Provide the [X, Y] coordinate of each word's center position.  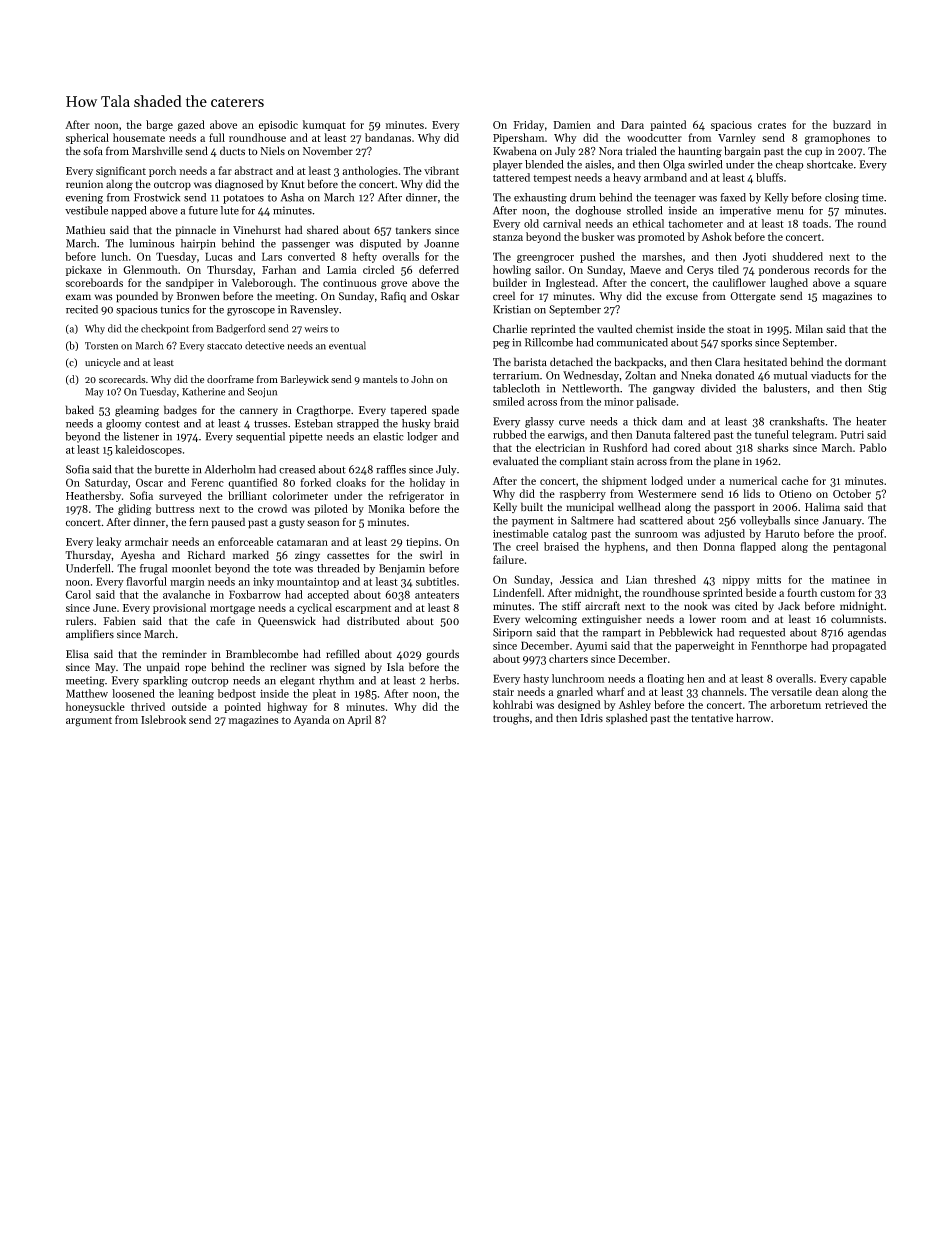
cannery [259, 412]
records [832, 269]
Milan [809, 328]
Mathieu [85, 230]
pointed [242, 707]
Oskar [445, 296]
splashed [627, 719]
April [359, 720]
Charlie [510, 329]
